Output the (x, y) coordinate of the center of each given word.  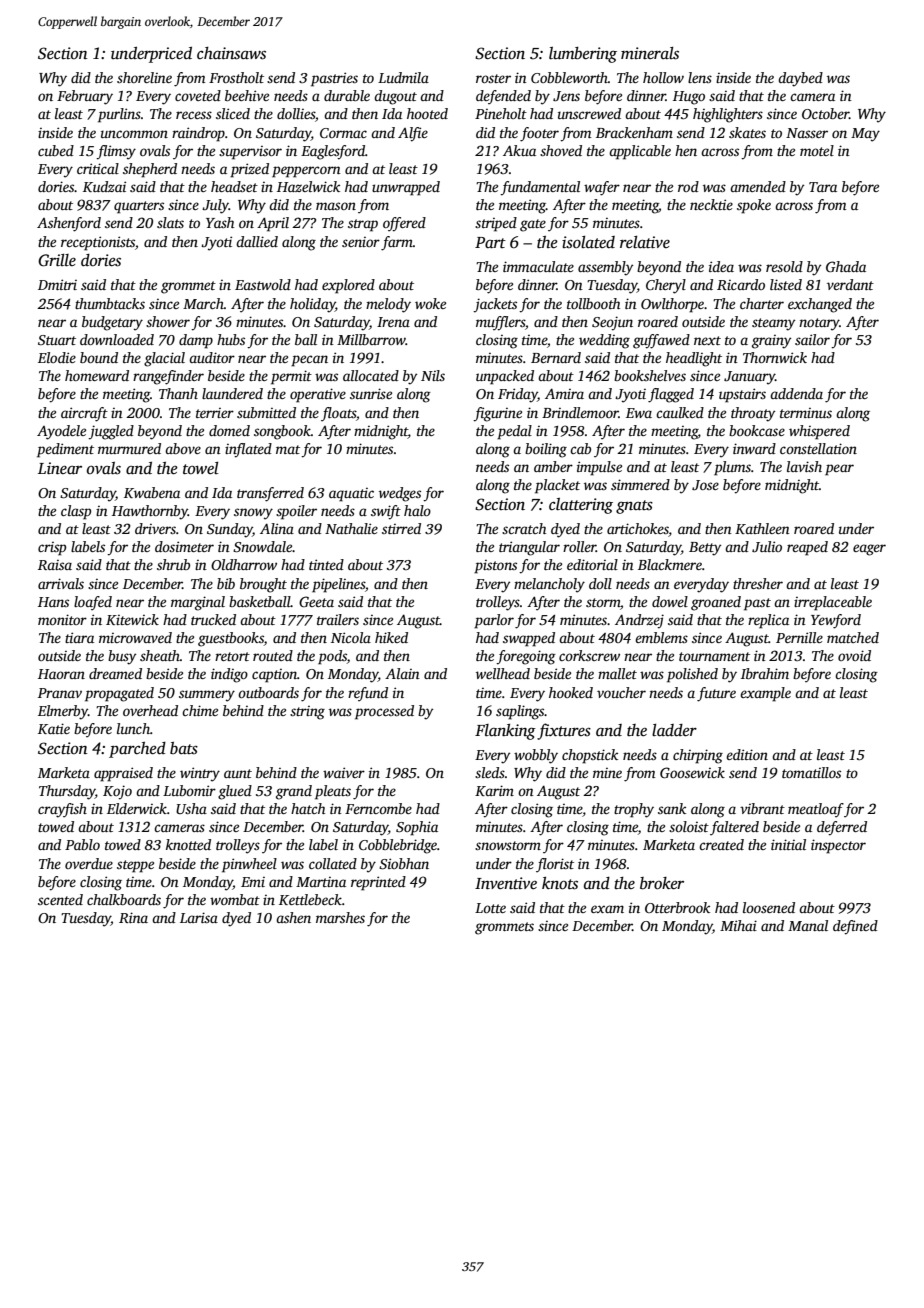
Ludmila (403, 77)
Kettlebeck (310, 899)
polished (692, 675)
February (85, 97)
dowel (670, 601)
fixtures (564, 731)
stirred (401, 528)
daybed (800, 79)
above (183, 448)
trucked (213, 619)
